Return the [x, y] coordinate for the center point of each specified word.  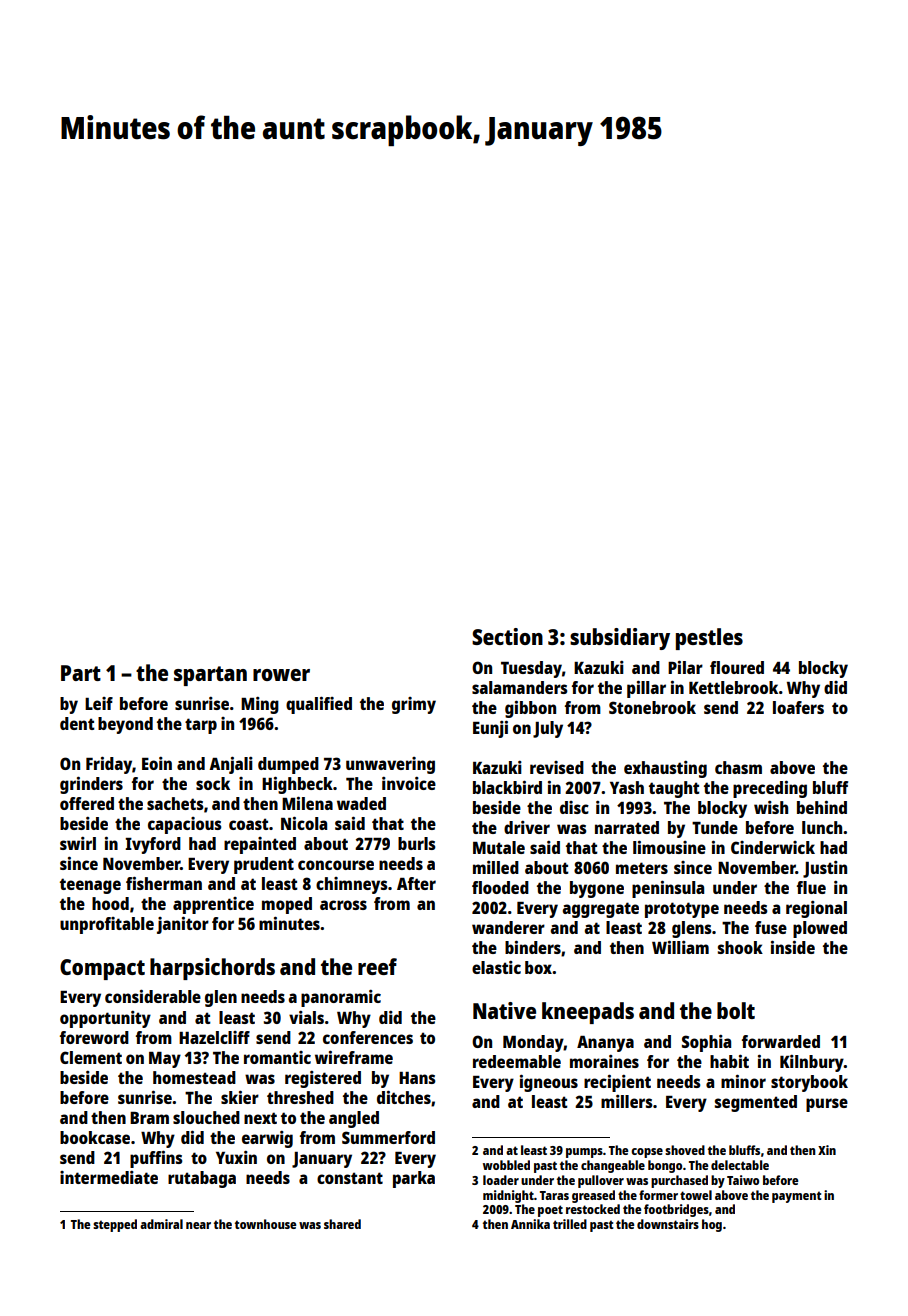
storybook [809, 1083]
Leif [99, 703]
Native [504, 1010]
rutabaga [202, 1179]
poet [550, 1211]
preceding [770, 789]
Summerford [388, 1137]
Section [507, 636]
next [260, 1118]
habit [729, 1061]
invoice [409, 783]
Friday [109, 765]
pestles [709, 639]
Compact [102, 969]
